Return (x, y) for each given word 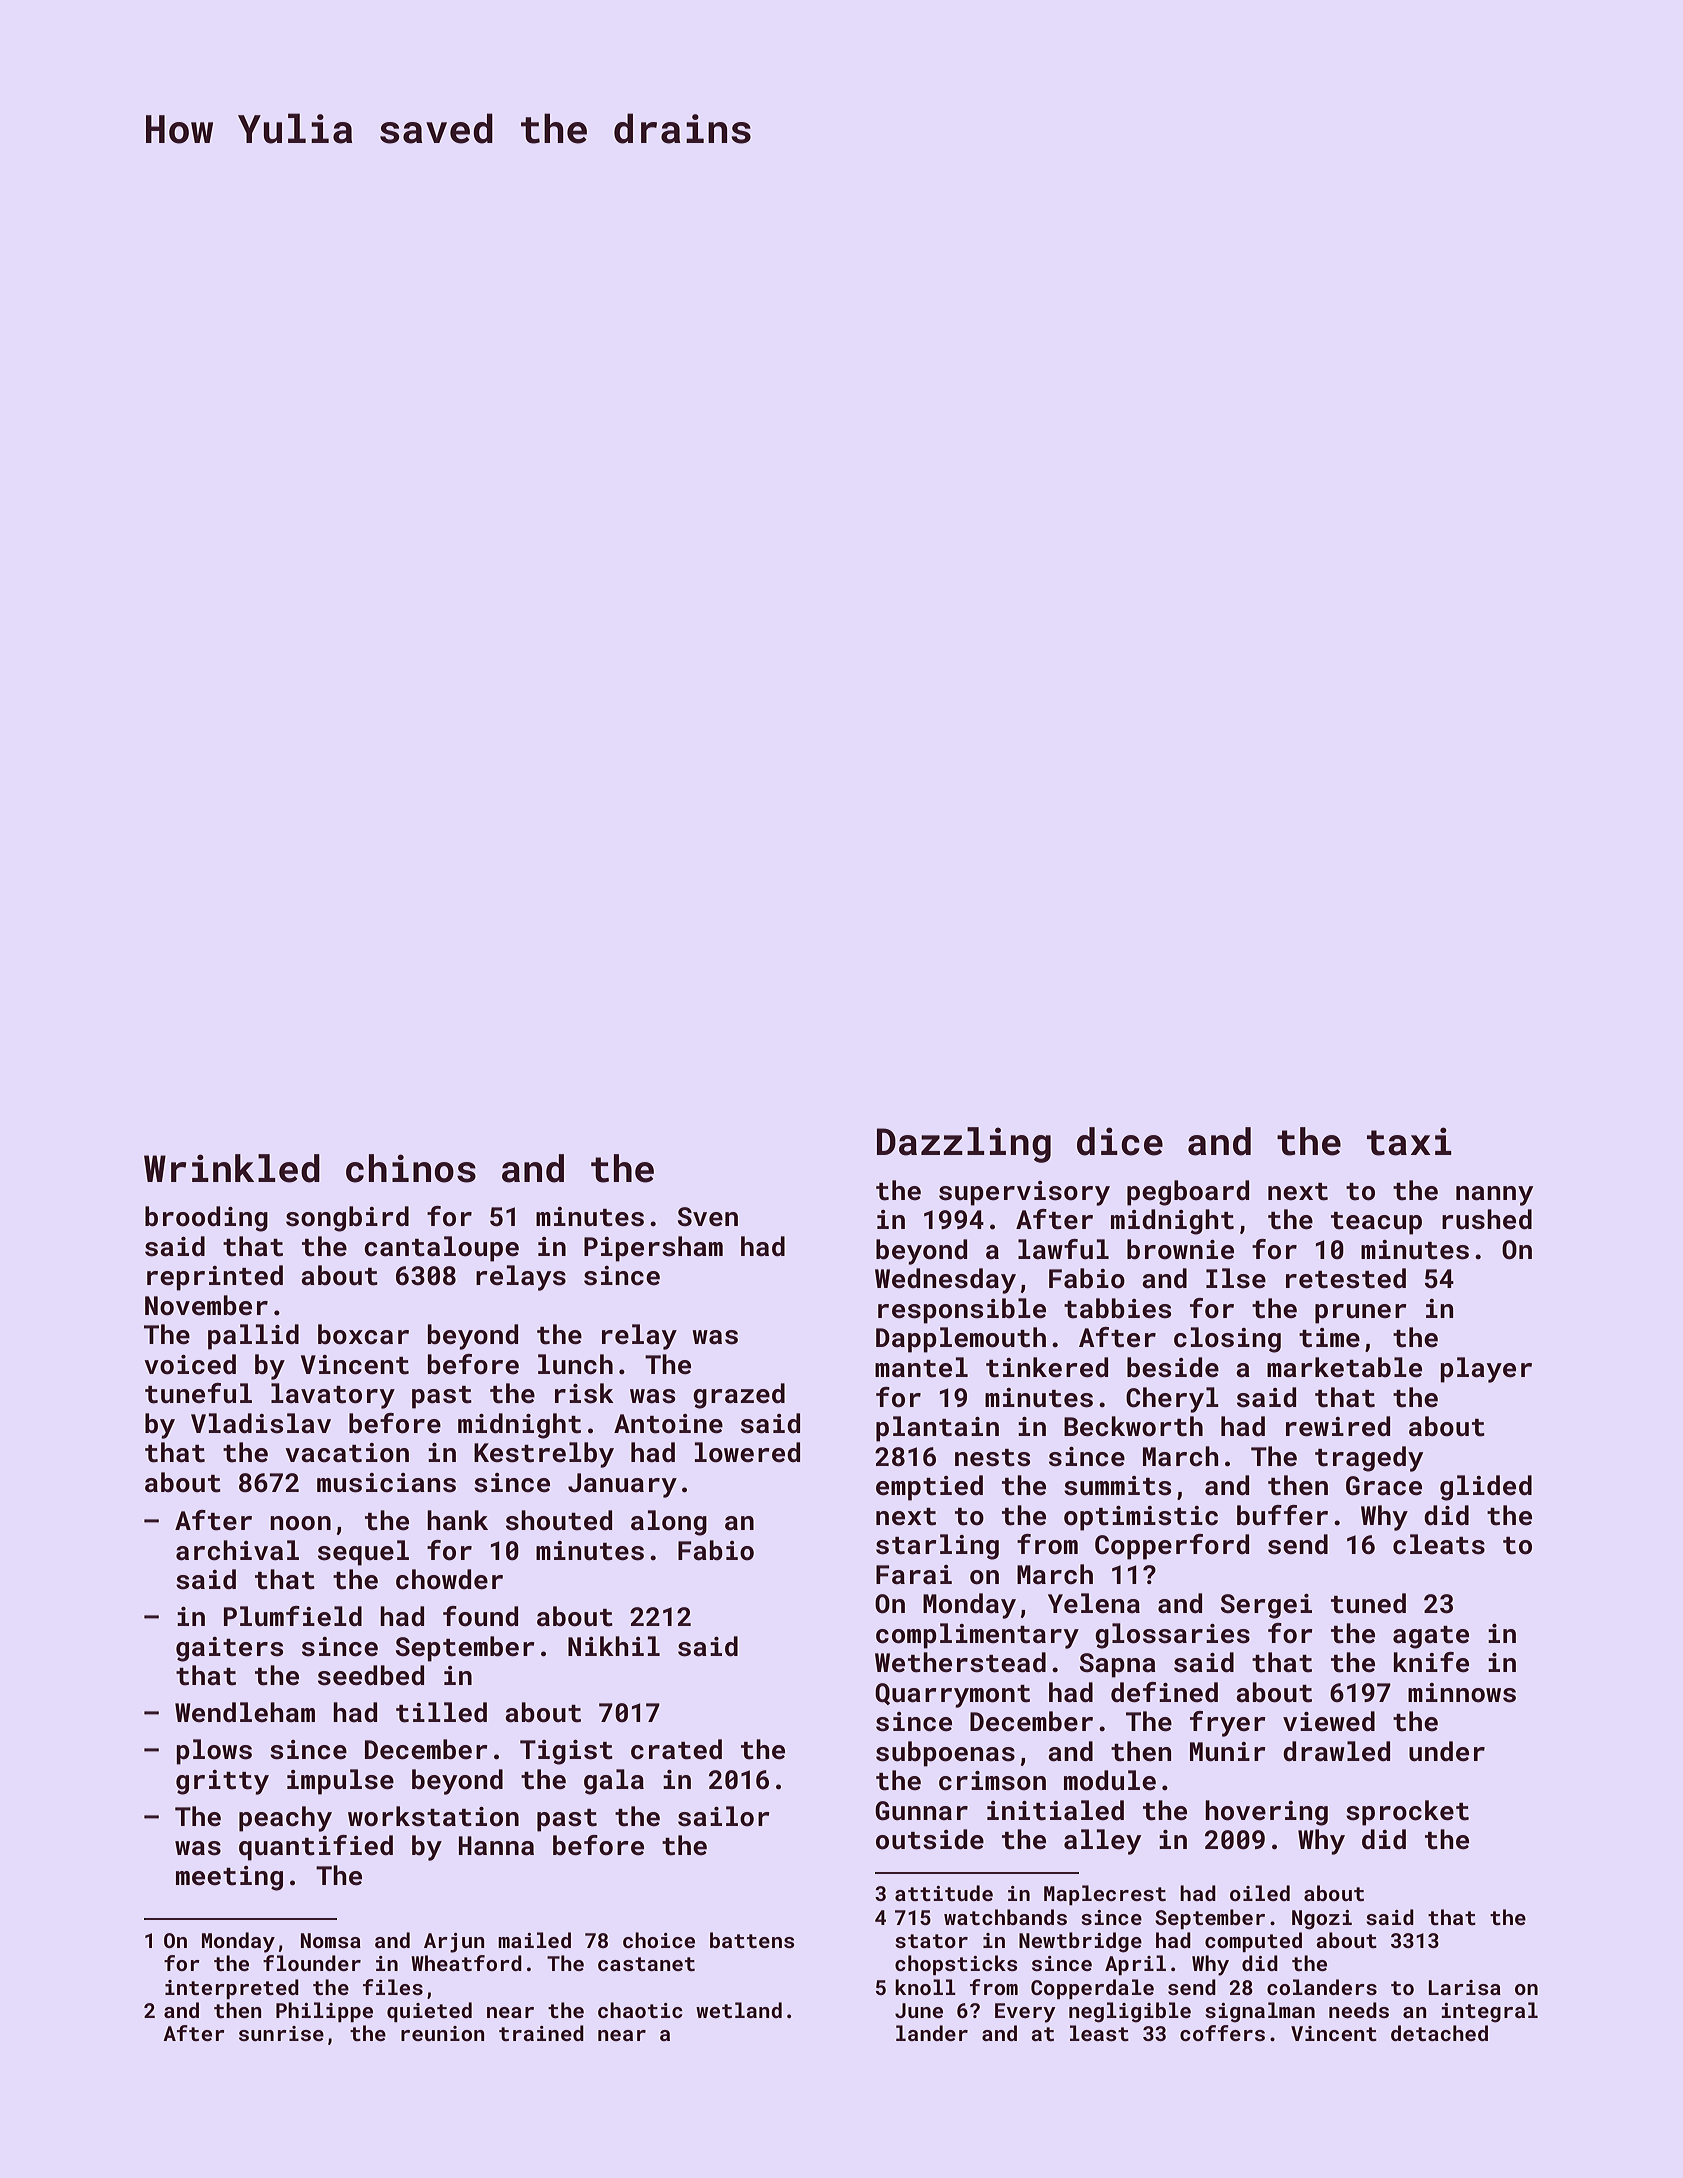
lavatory (333, 1396)
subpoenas (945, 1754)
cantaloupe (441, 1249)
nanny (1494, 1196)
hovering (1266, 1813)
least (1099, 2033)
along (669, 1523)
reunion (443, 2033)
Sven (708, 1217)
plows (214, 1752)
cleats (1439, 1544)
